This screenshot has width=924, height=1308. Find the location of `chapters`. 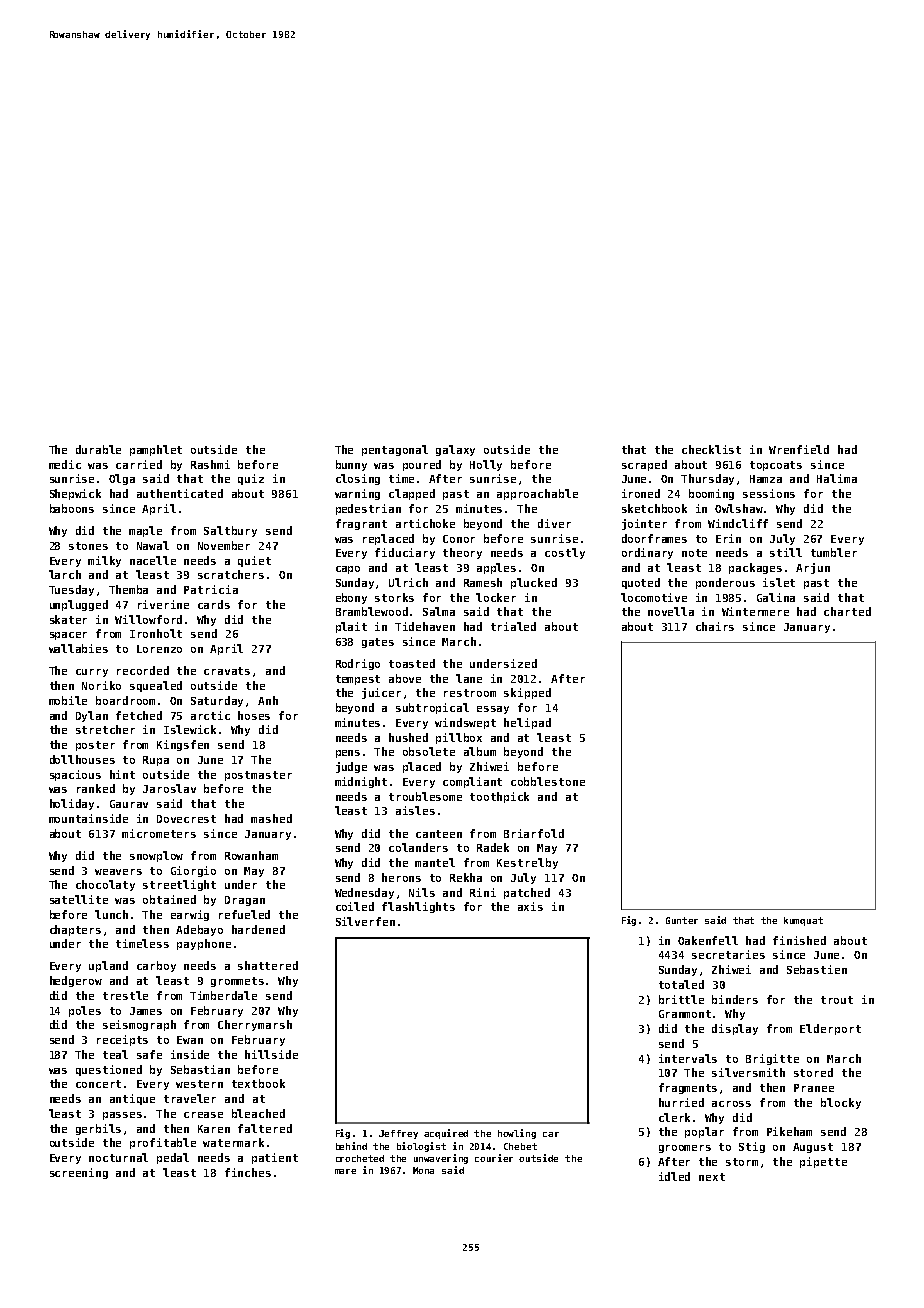

chapters is located at coordinates (75, 930).
